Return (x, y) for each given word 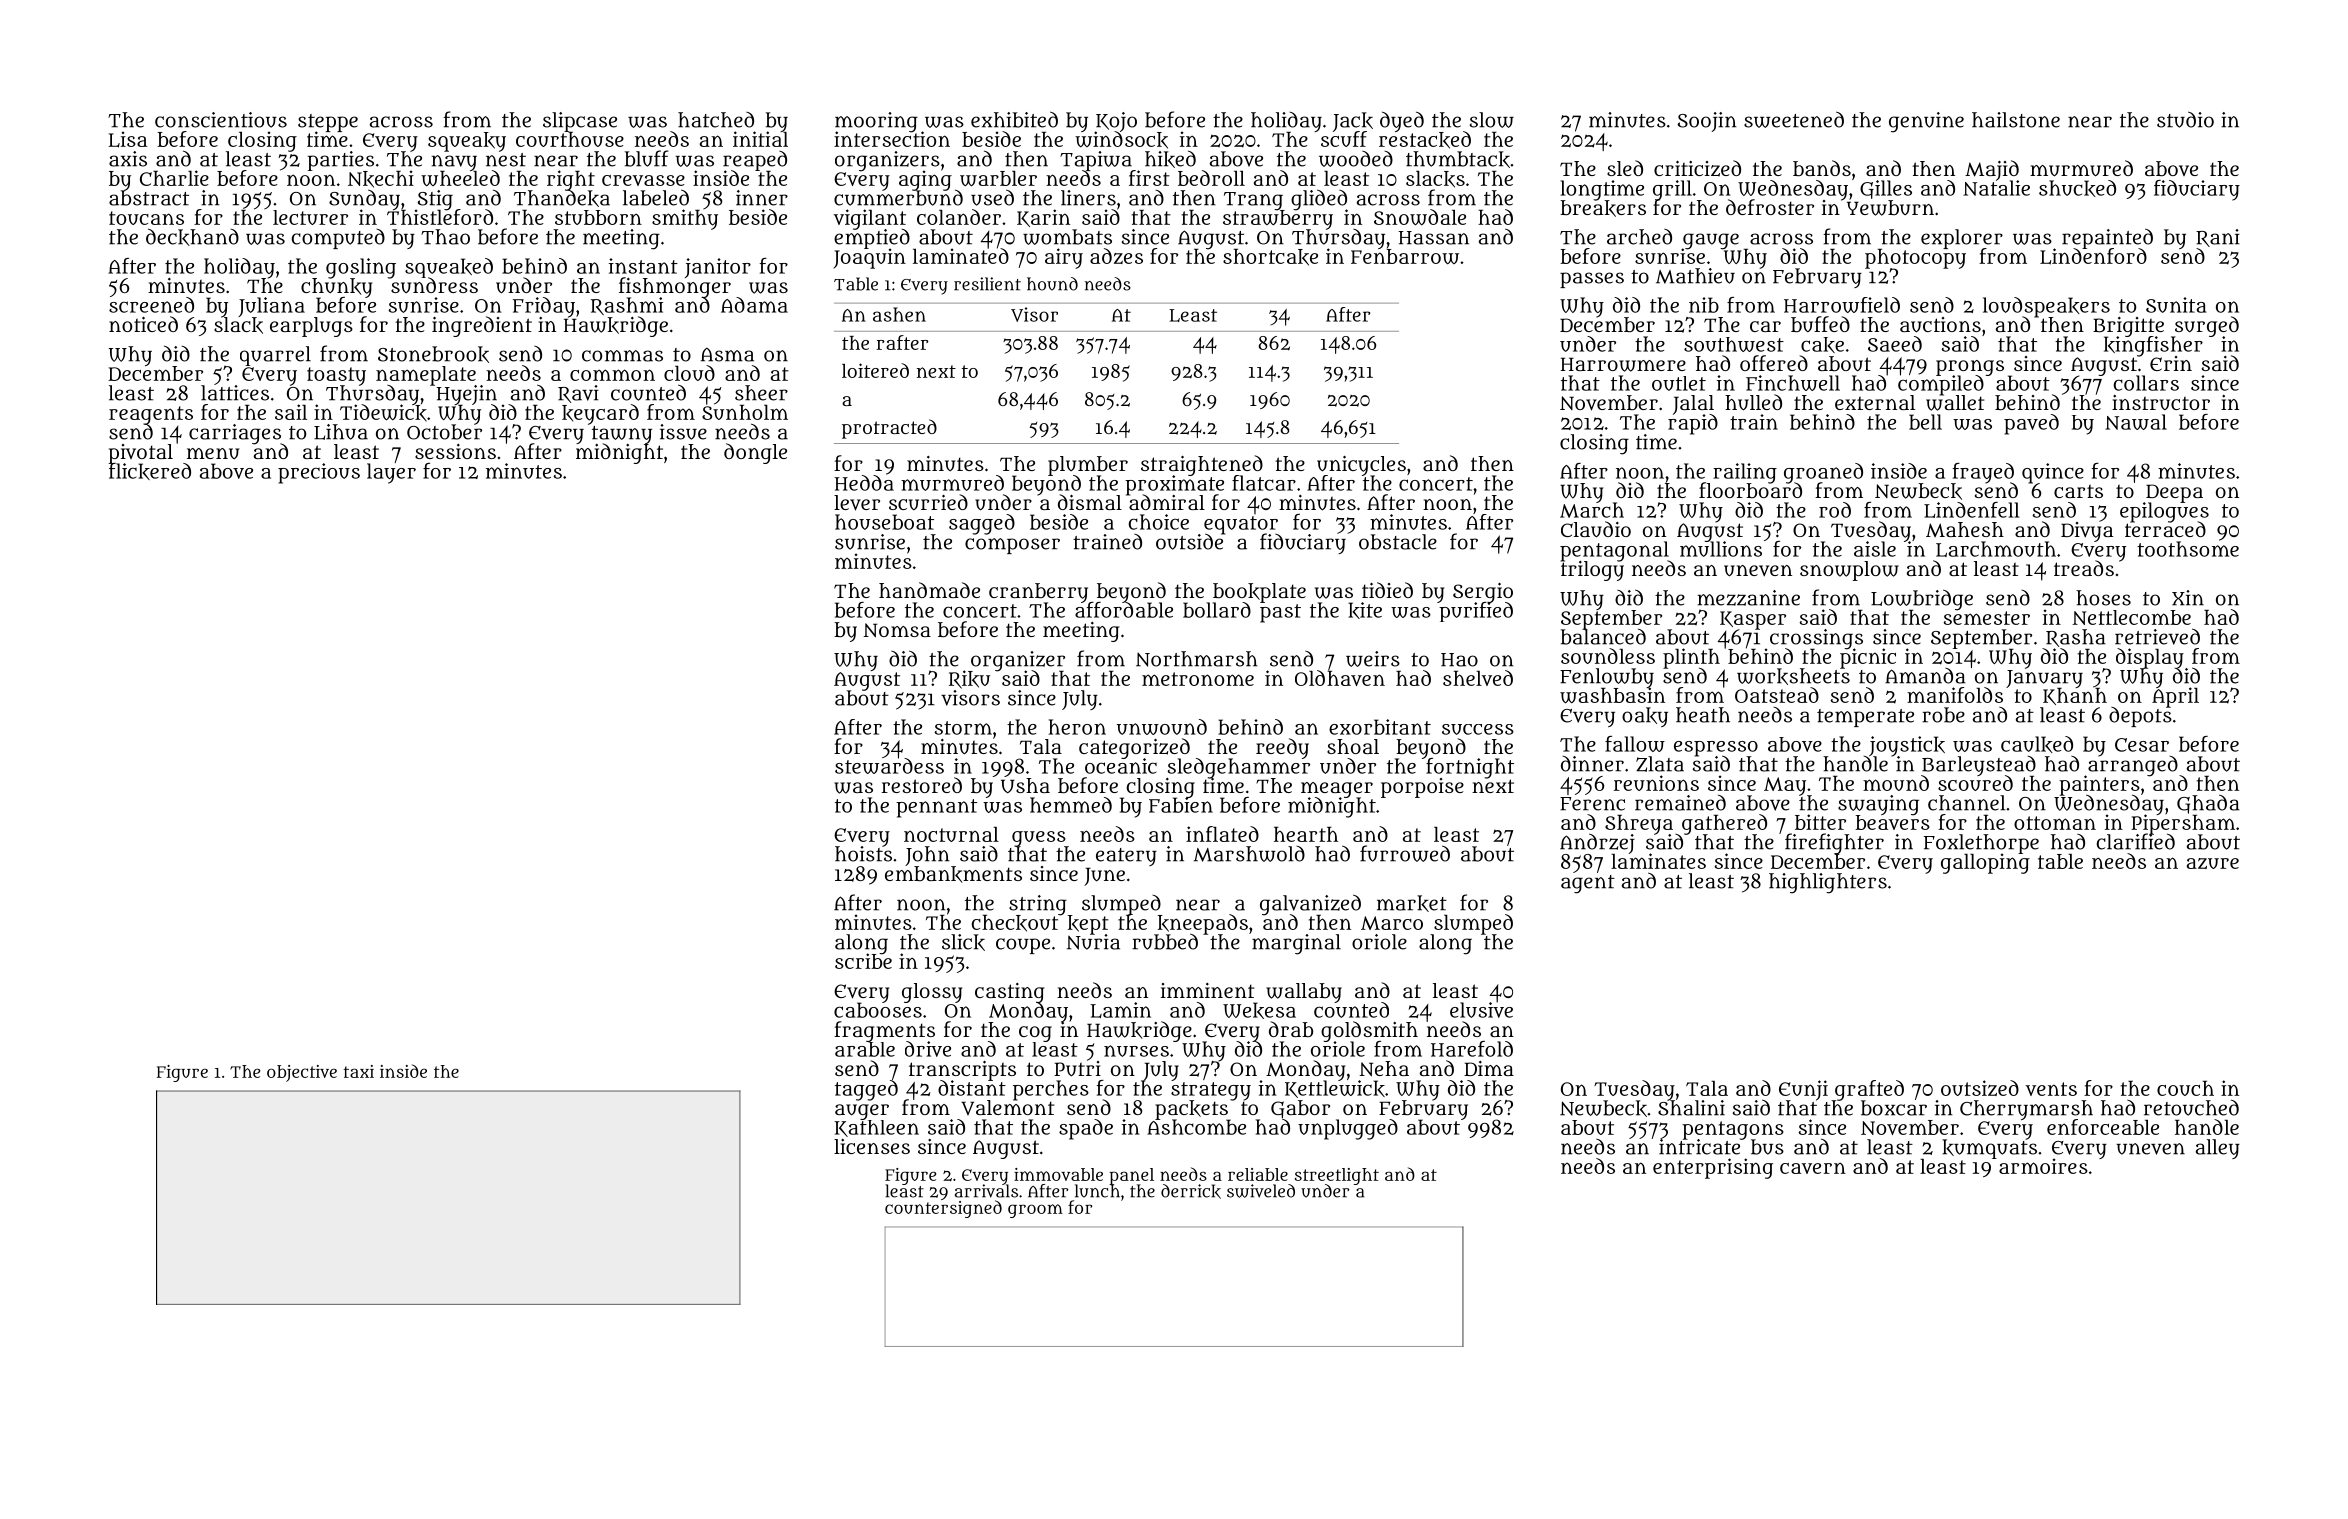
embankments (953, 874)
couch (2185, 1088)
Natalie (1996, 188)
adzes (1116, 256)
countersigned (943, 1209)
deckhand (192, 237)
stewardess (889, 766)
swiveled (1261, 1191)
